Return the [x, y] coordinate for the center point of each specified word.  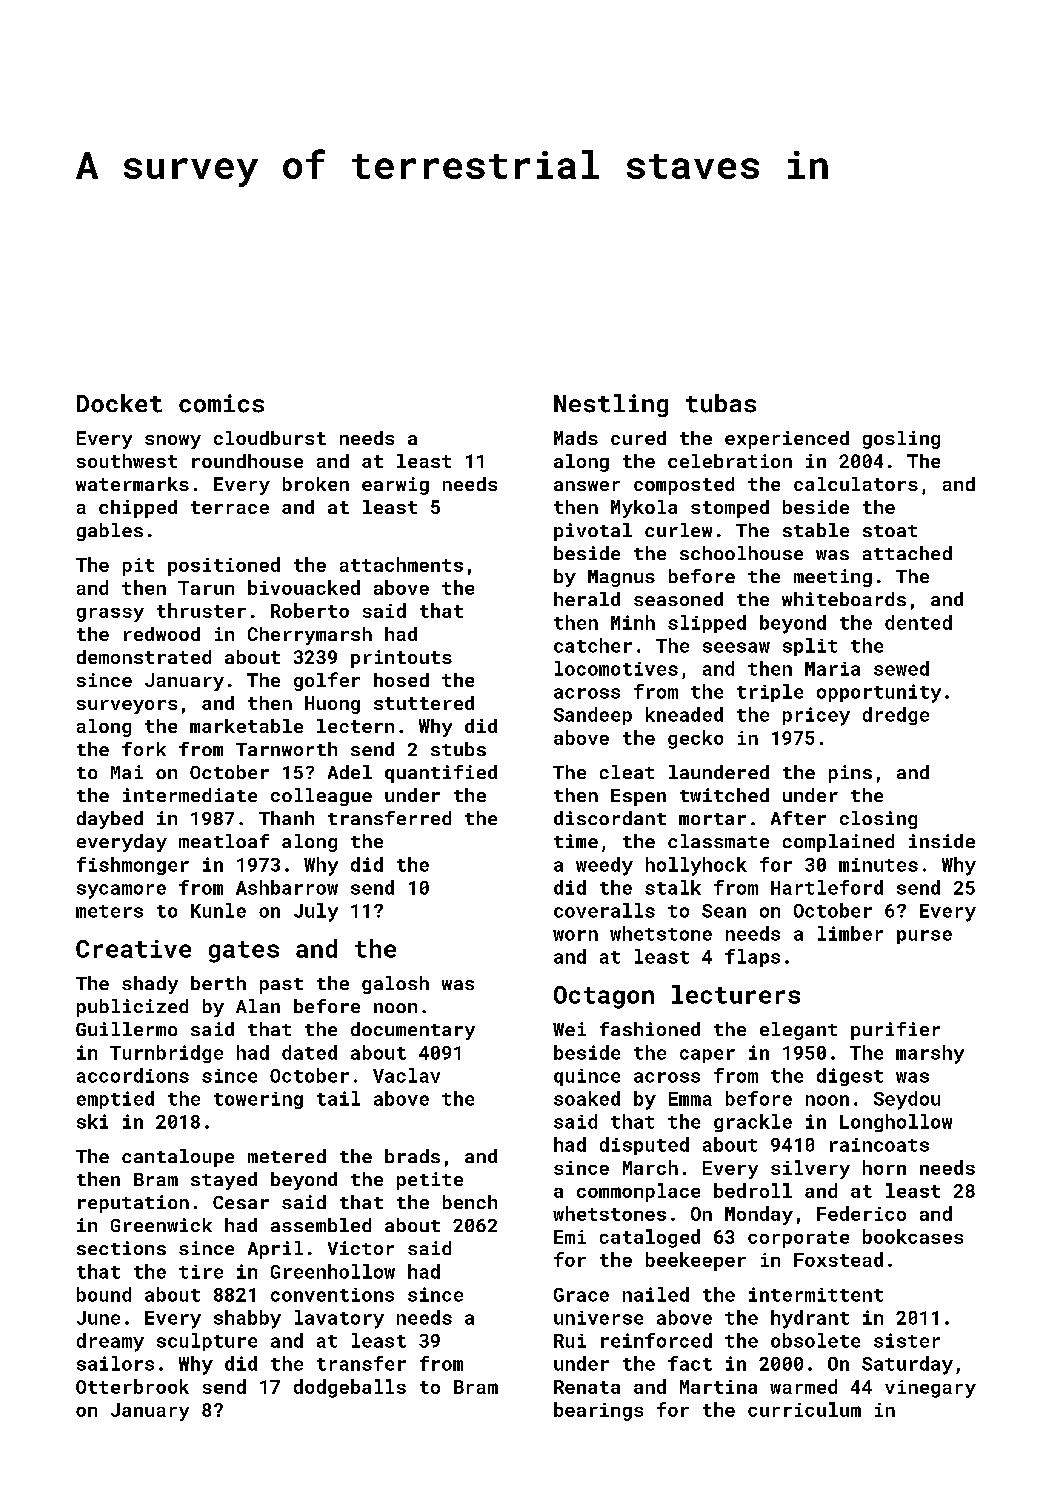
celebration [730, 461]
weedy [604, 866]
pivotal [593, 532]
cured [638, 438]
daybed [110, 820]
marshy [930, 1054]
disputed [644, 1146]
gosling [901, 440]
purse [924, 937]
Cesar [241, 1202]
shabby [247, 1319]
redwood [162, 634]
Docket [119, 403]
